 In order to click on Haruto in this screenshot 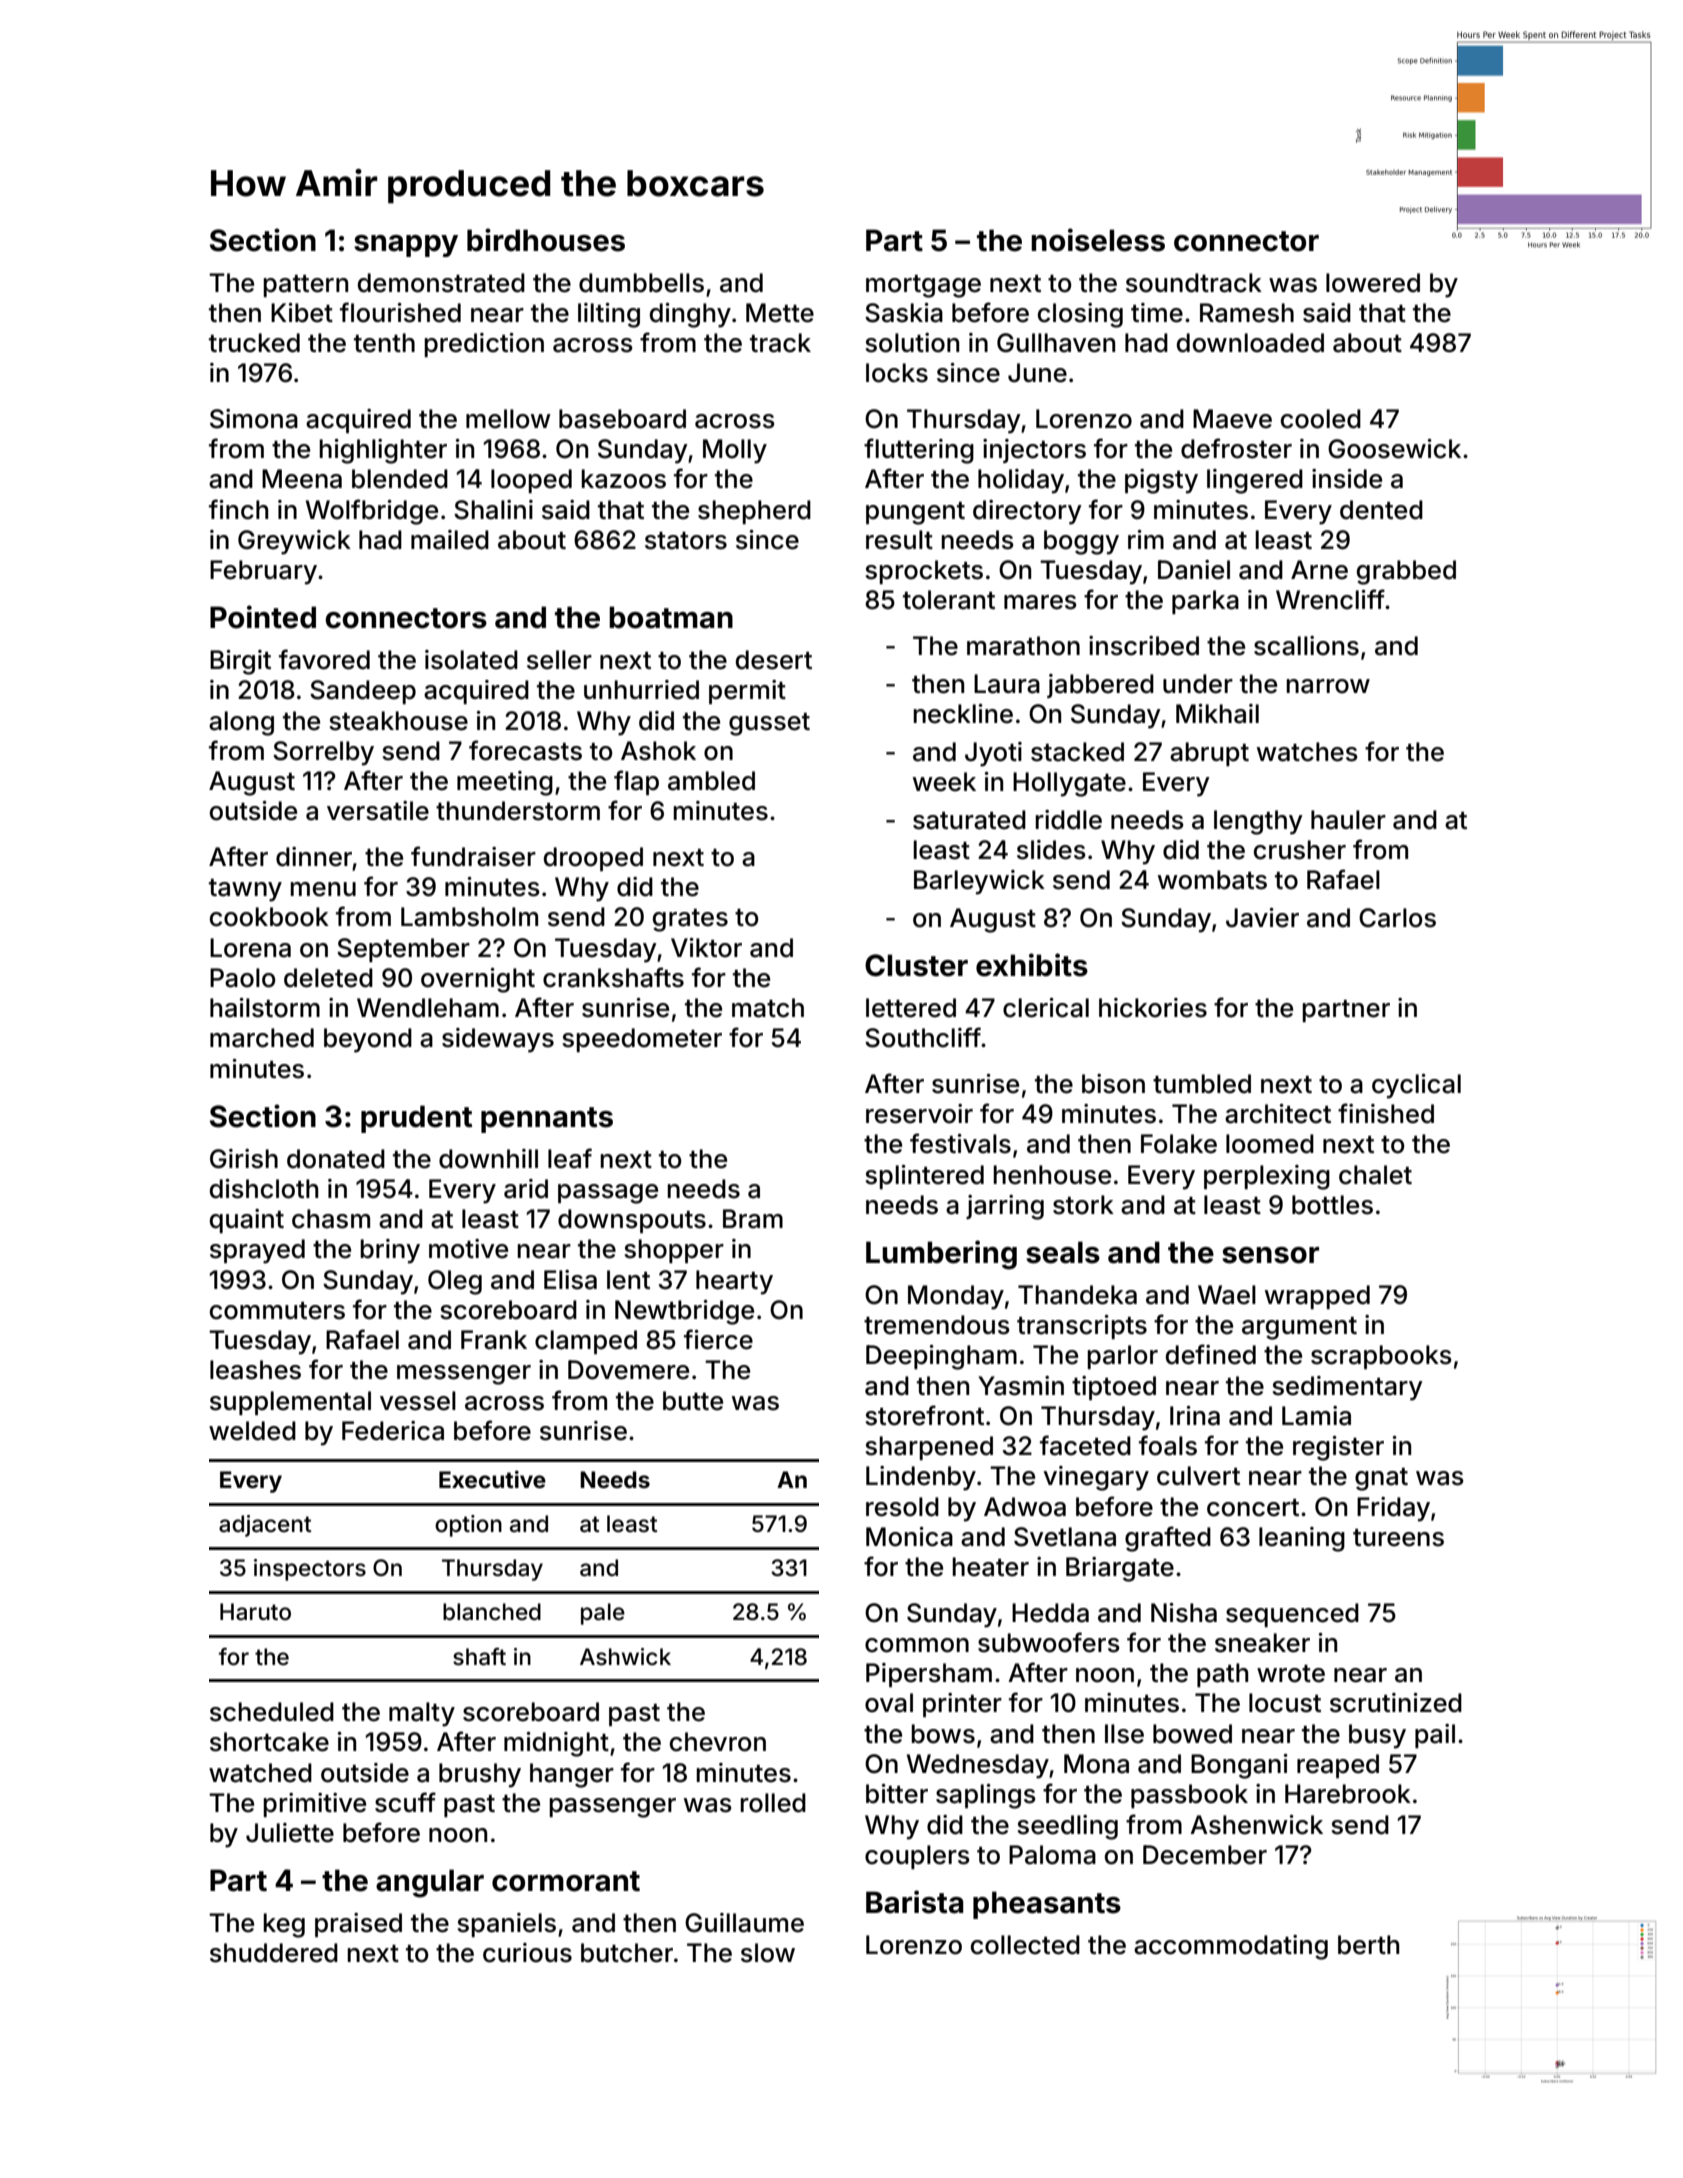, I will do `click(255, 1612)`.
